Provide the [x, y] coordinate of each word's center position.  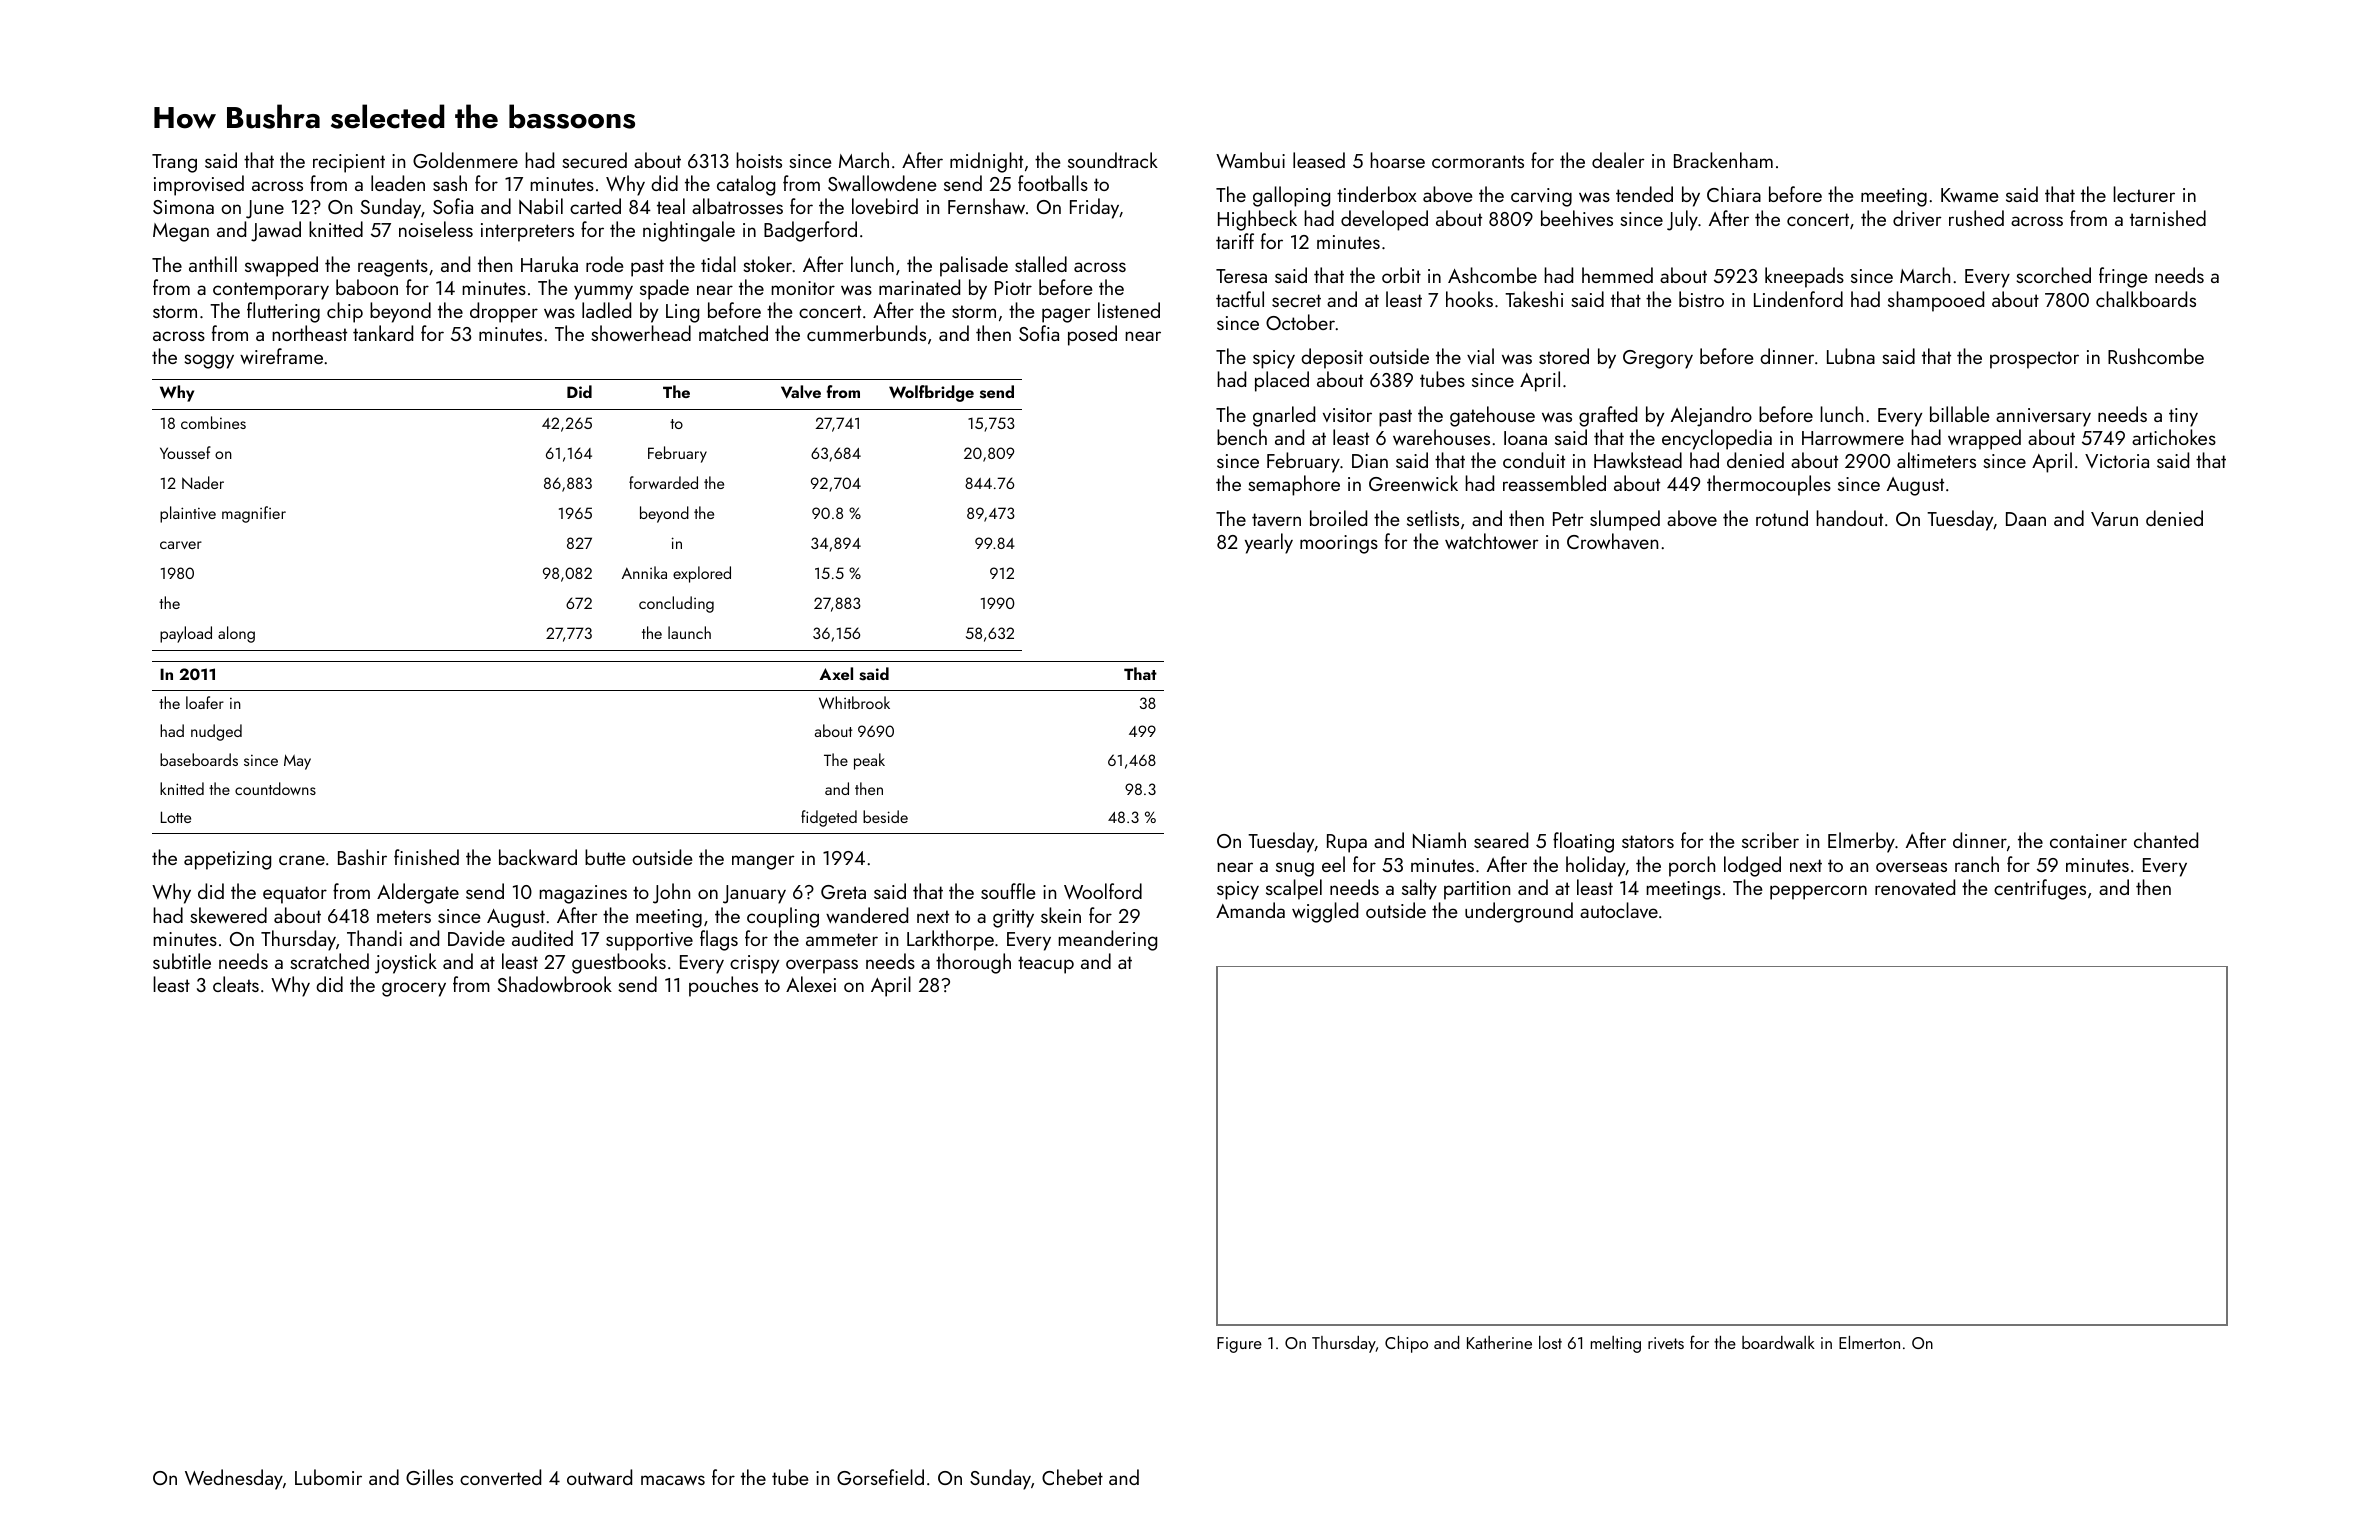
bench [1242, 437]
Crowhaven [1612, 541]
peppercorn [1818, 892]
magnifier [254, 514]
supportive [649, 941]
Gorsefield [880, 1477]
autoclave [1619, 910]
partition [1477, 890]
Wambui [1250, 160]
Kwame [1969, 195]
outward [599, 1477]
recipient [349, 163]
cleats [236, 984]
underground [1519, 912]
